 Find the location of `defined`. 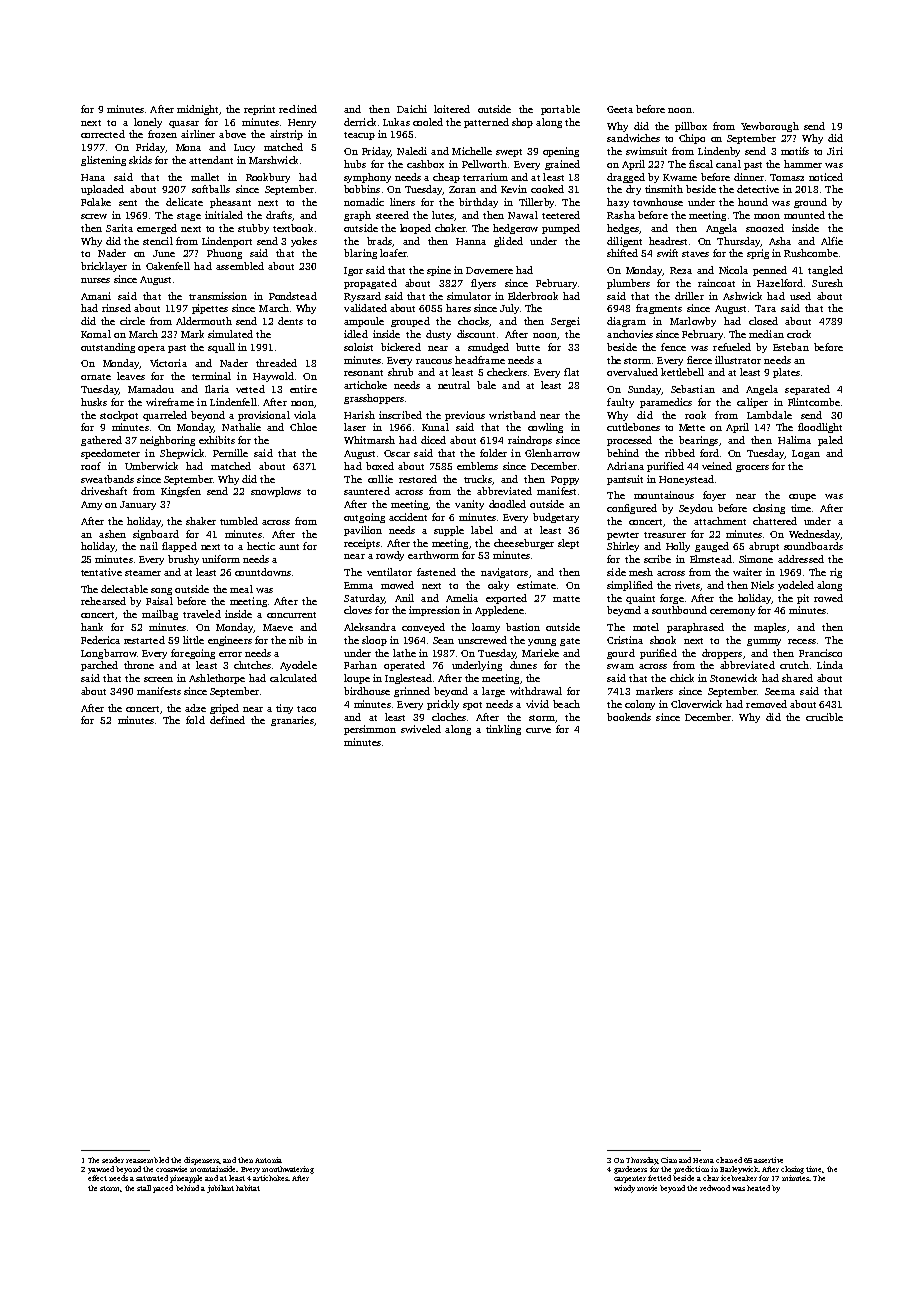

defined is located at coordinates (227, 720).
